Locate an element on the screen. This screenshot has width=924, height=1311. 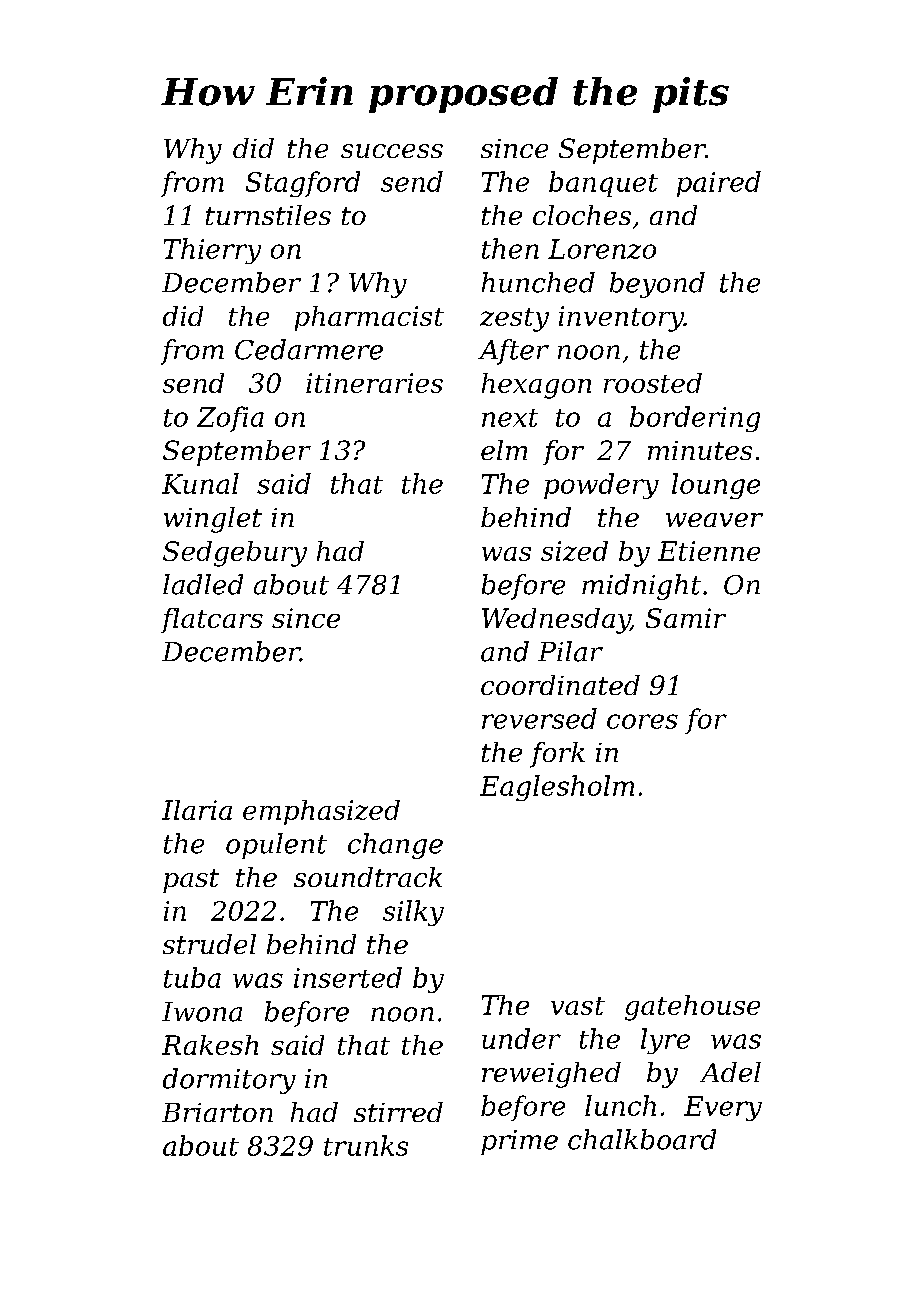
cores is located at coordinates (642, 721).
